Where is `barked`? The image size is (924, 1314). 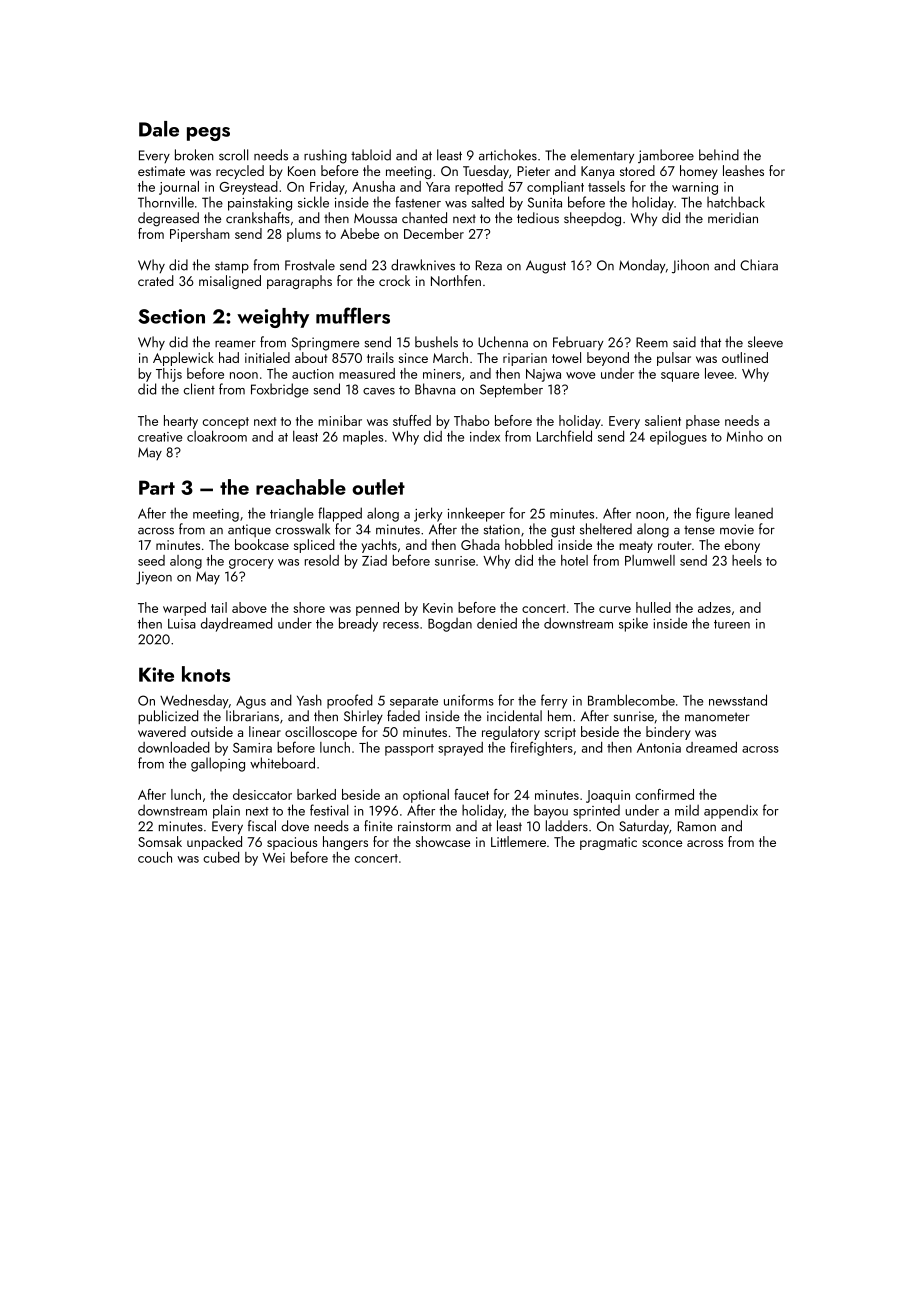
barked is located at coordinates (316, 794).
